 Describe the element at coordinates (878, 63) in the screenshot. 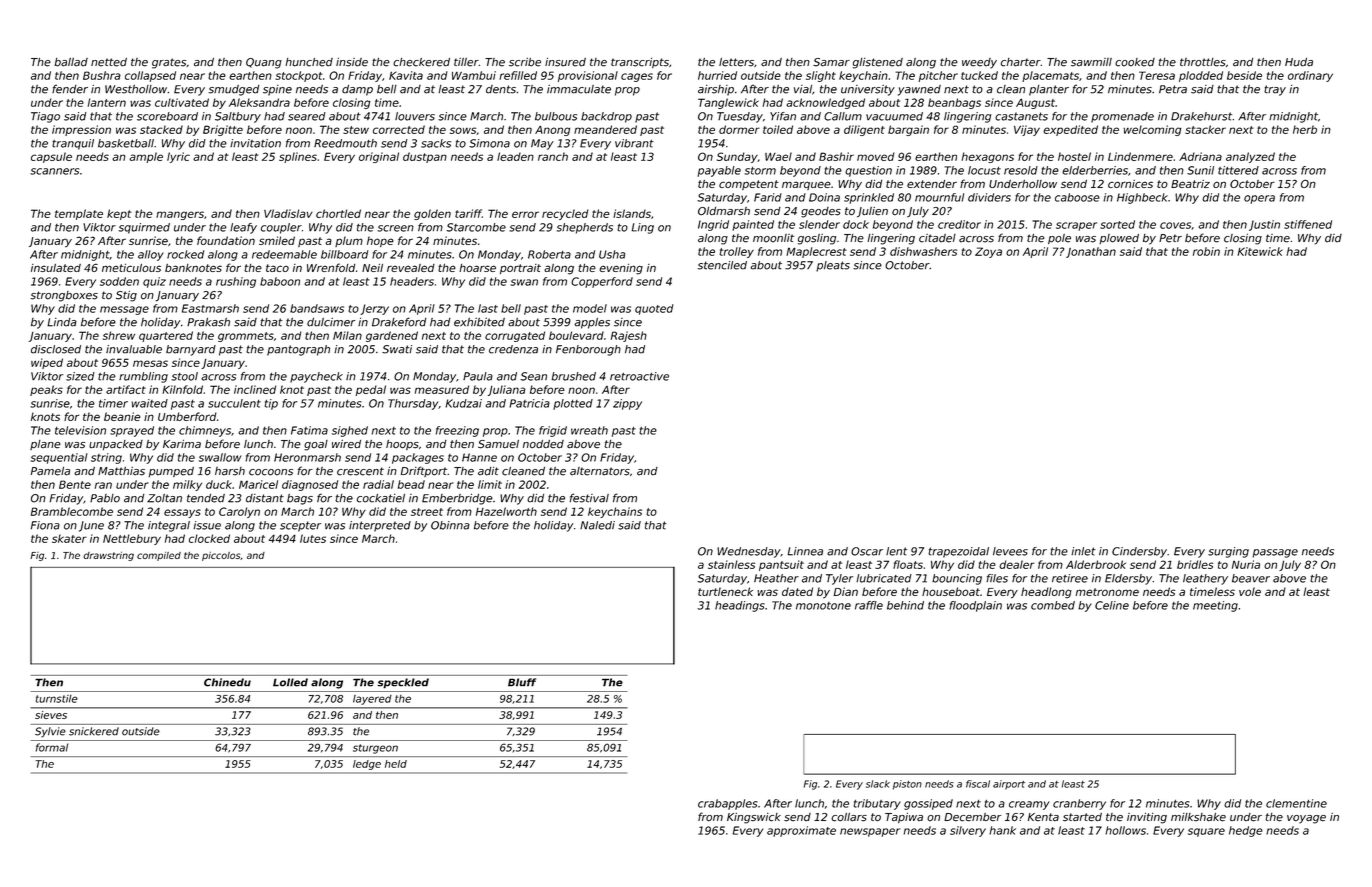

I see `glistened` at that location.
